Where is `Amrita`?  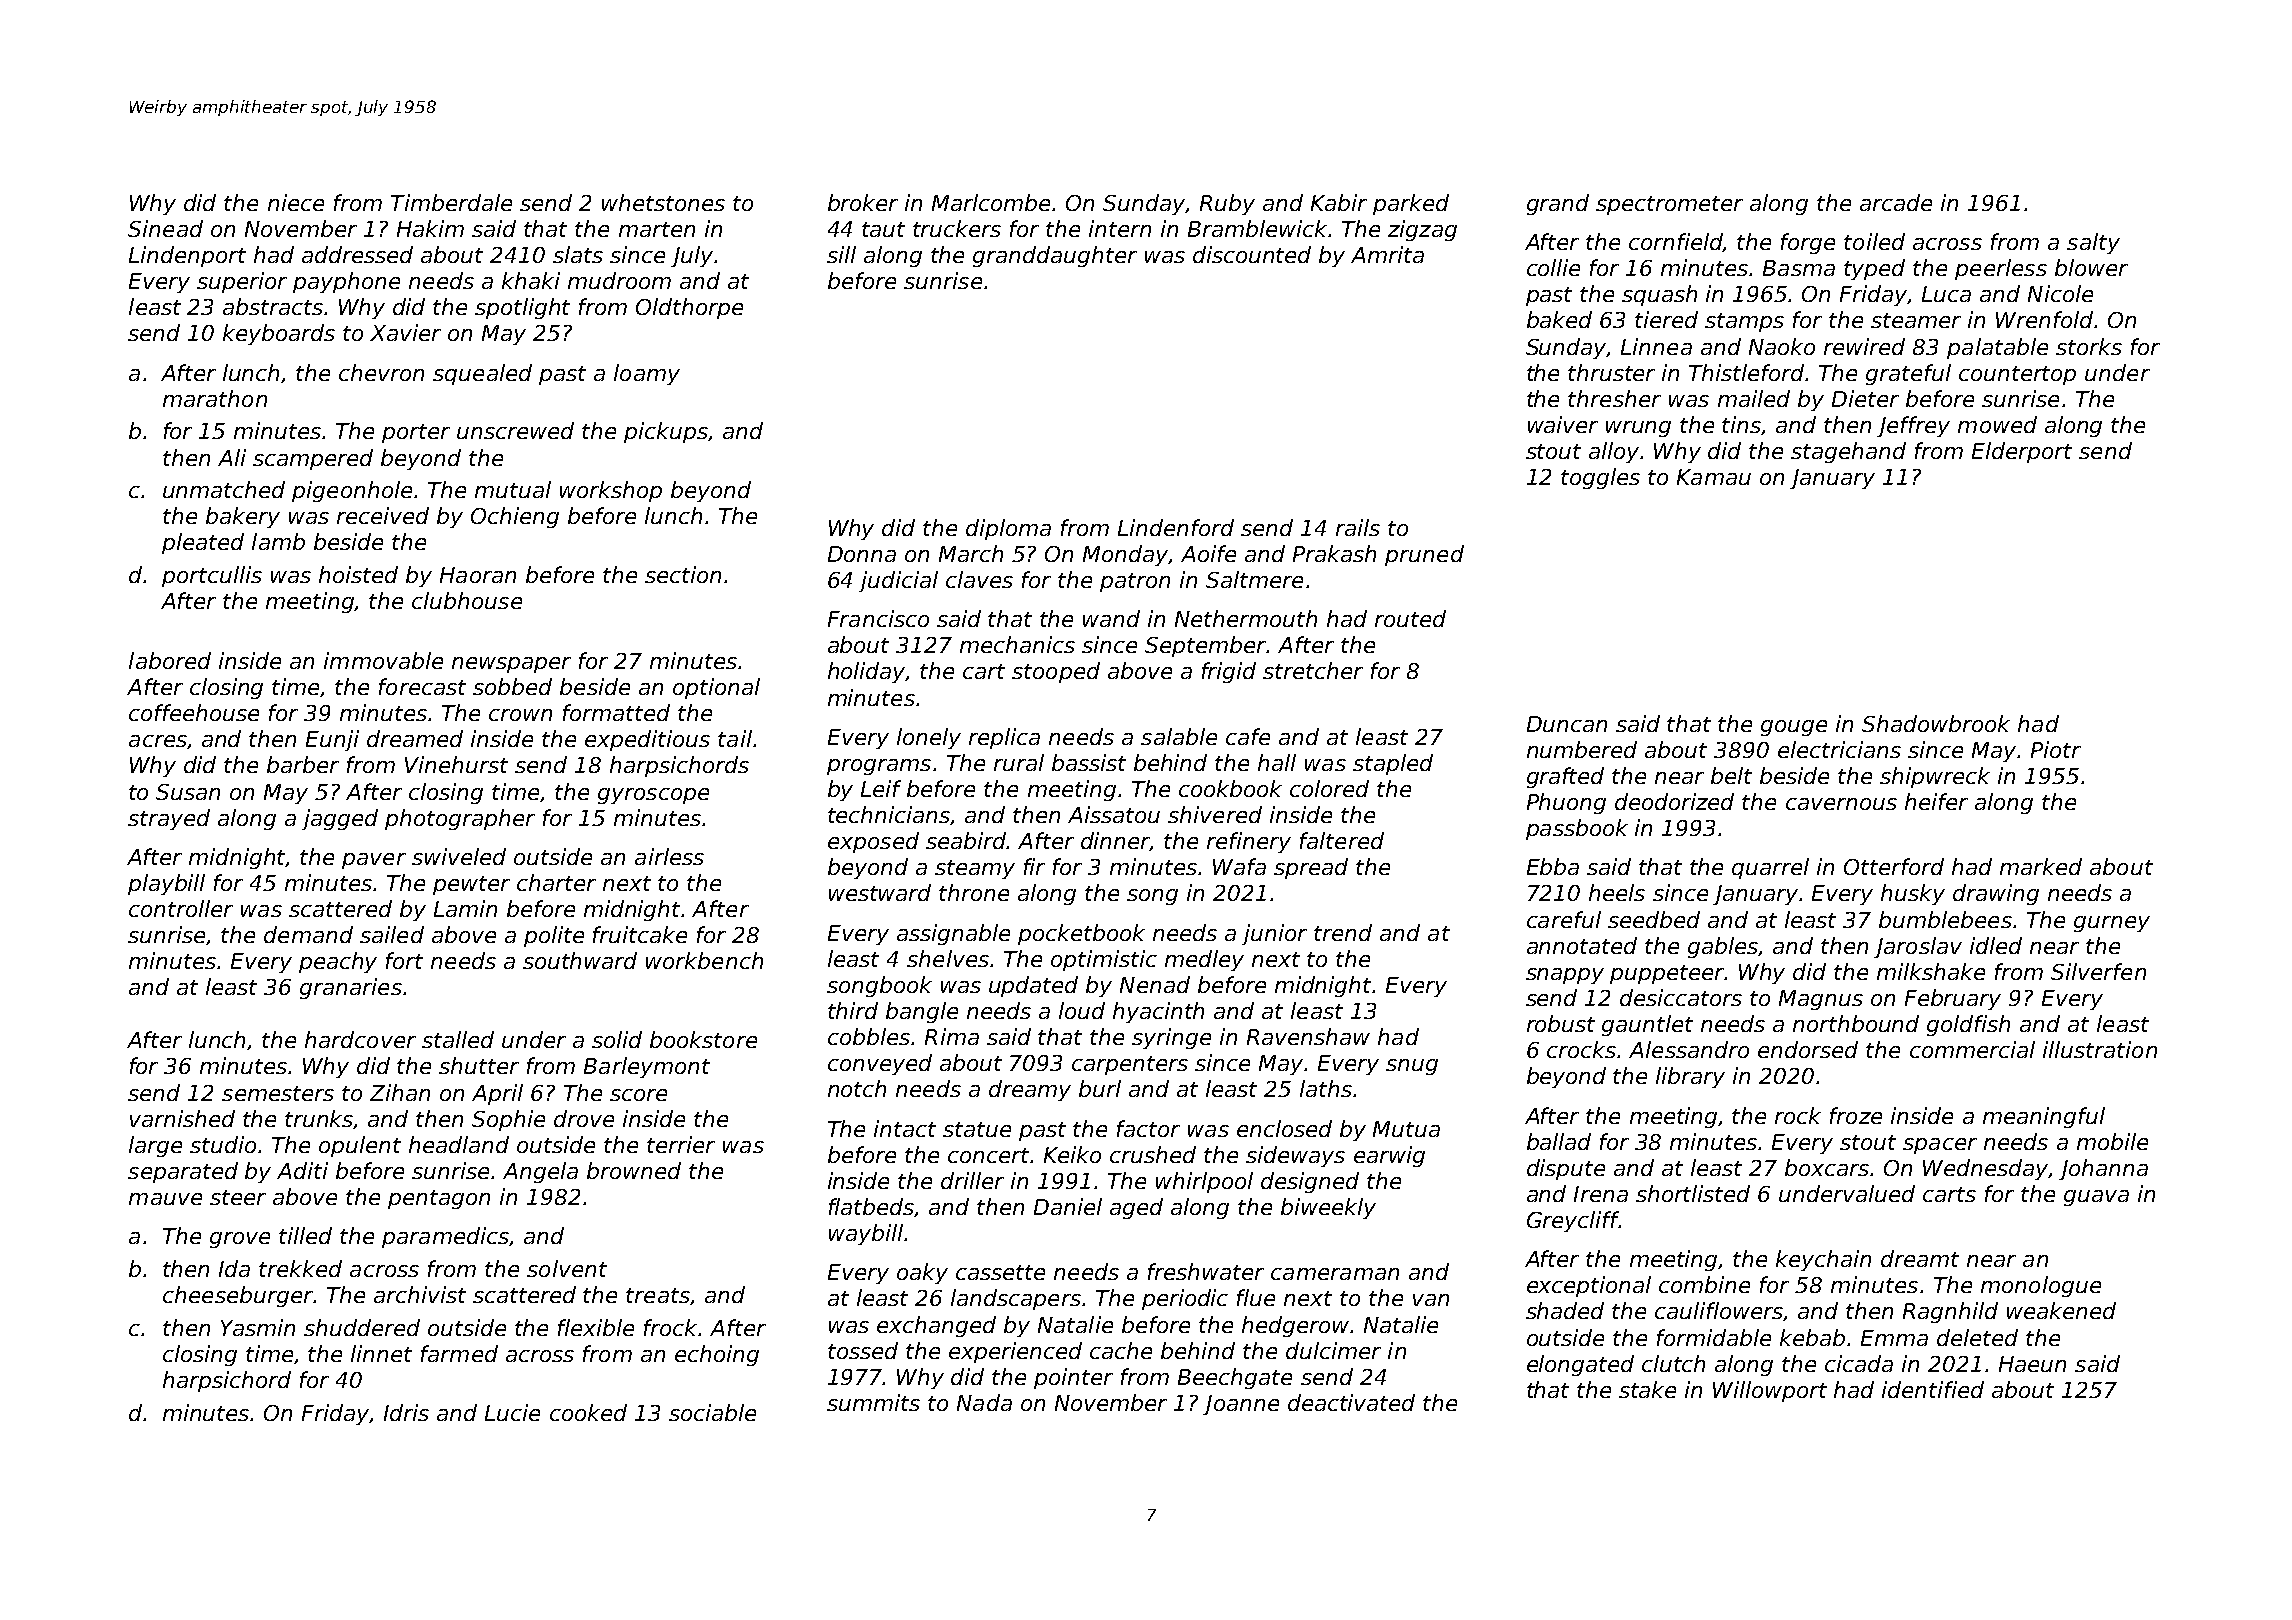 Amrita is located at coordinates (1387, 254).
